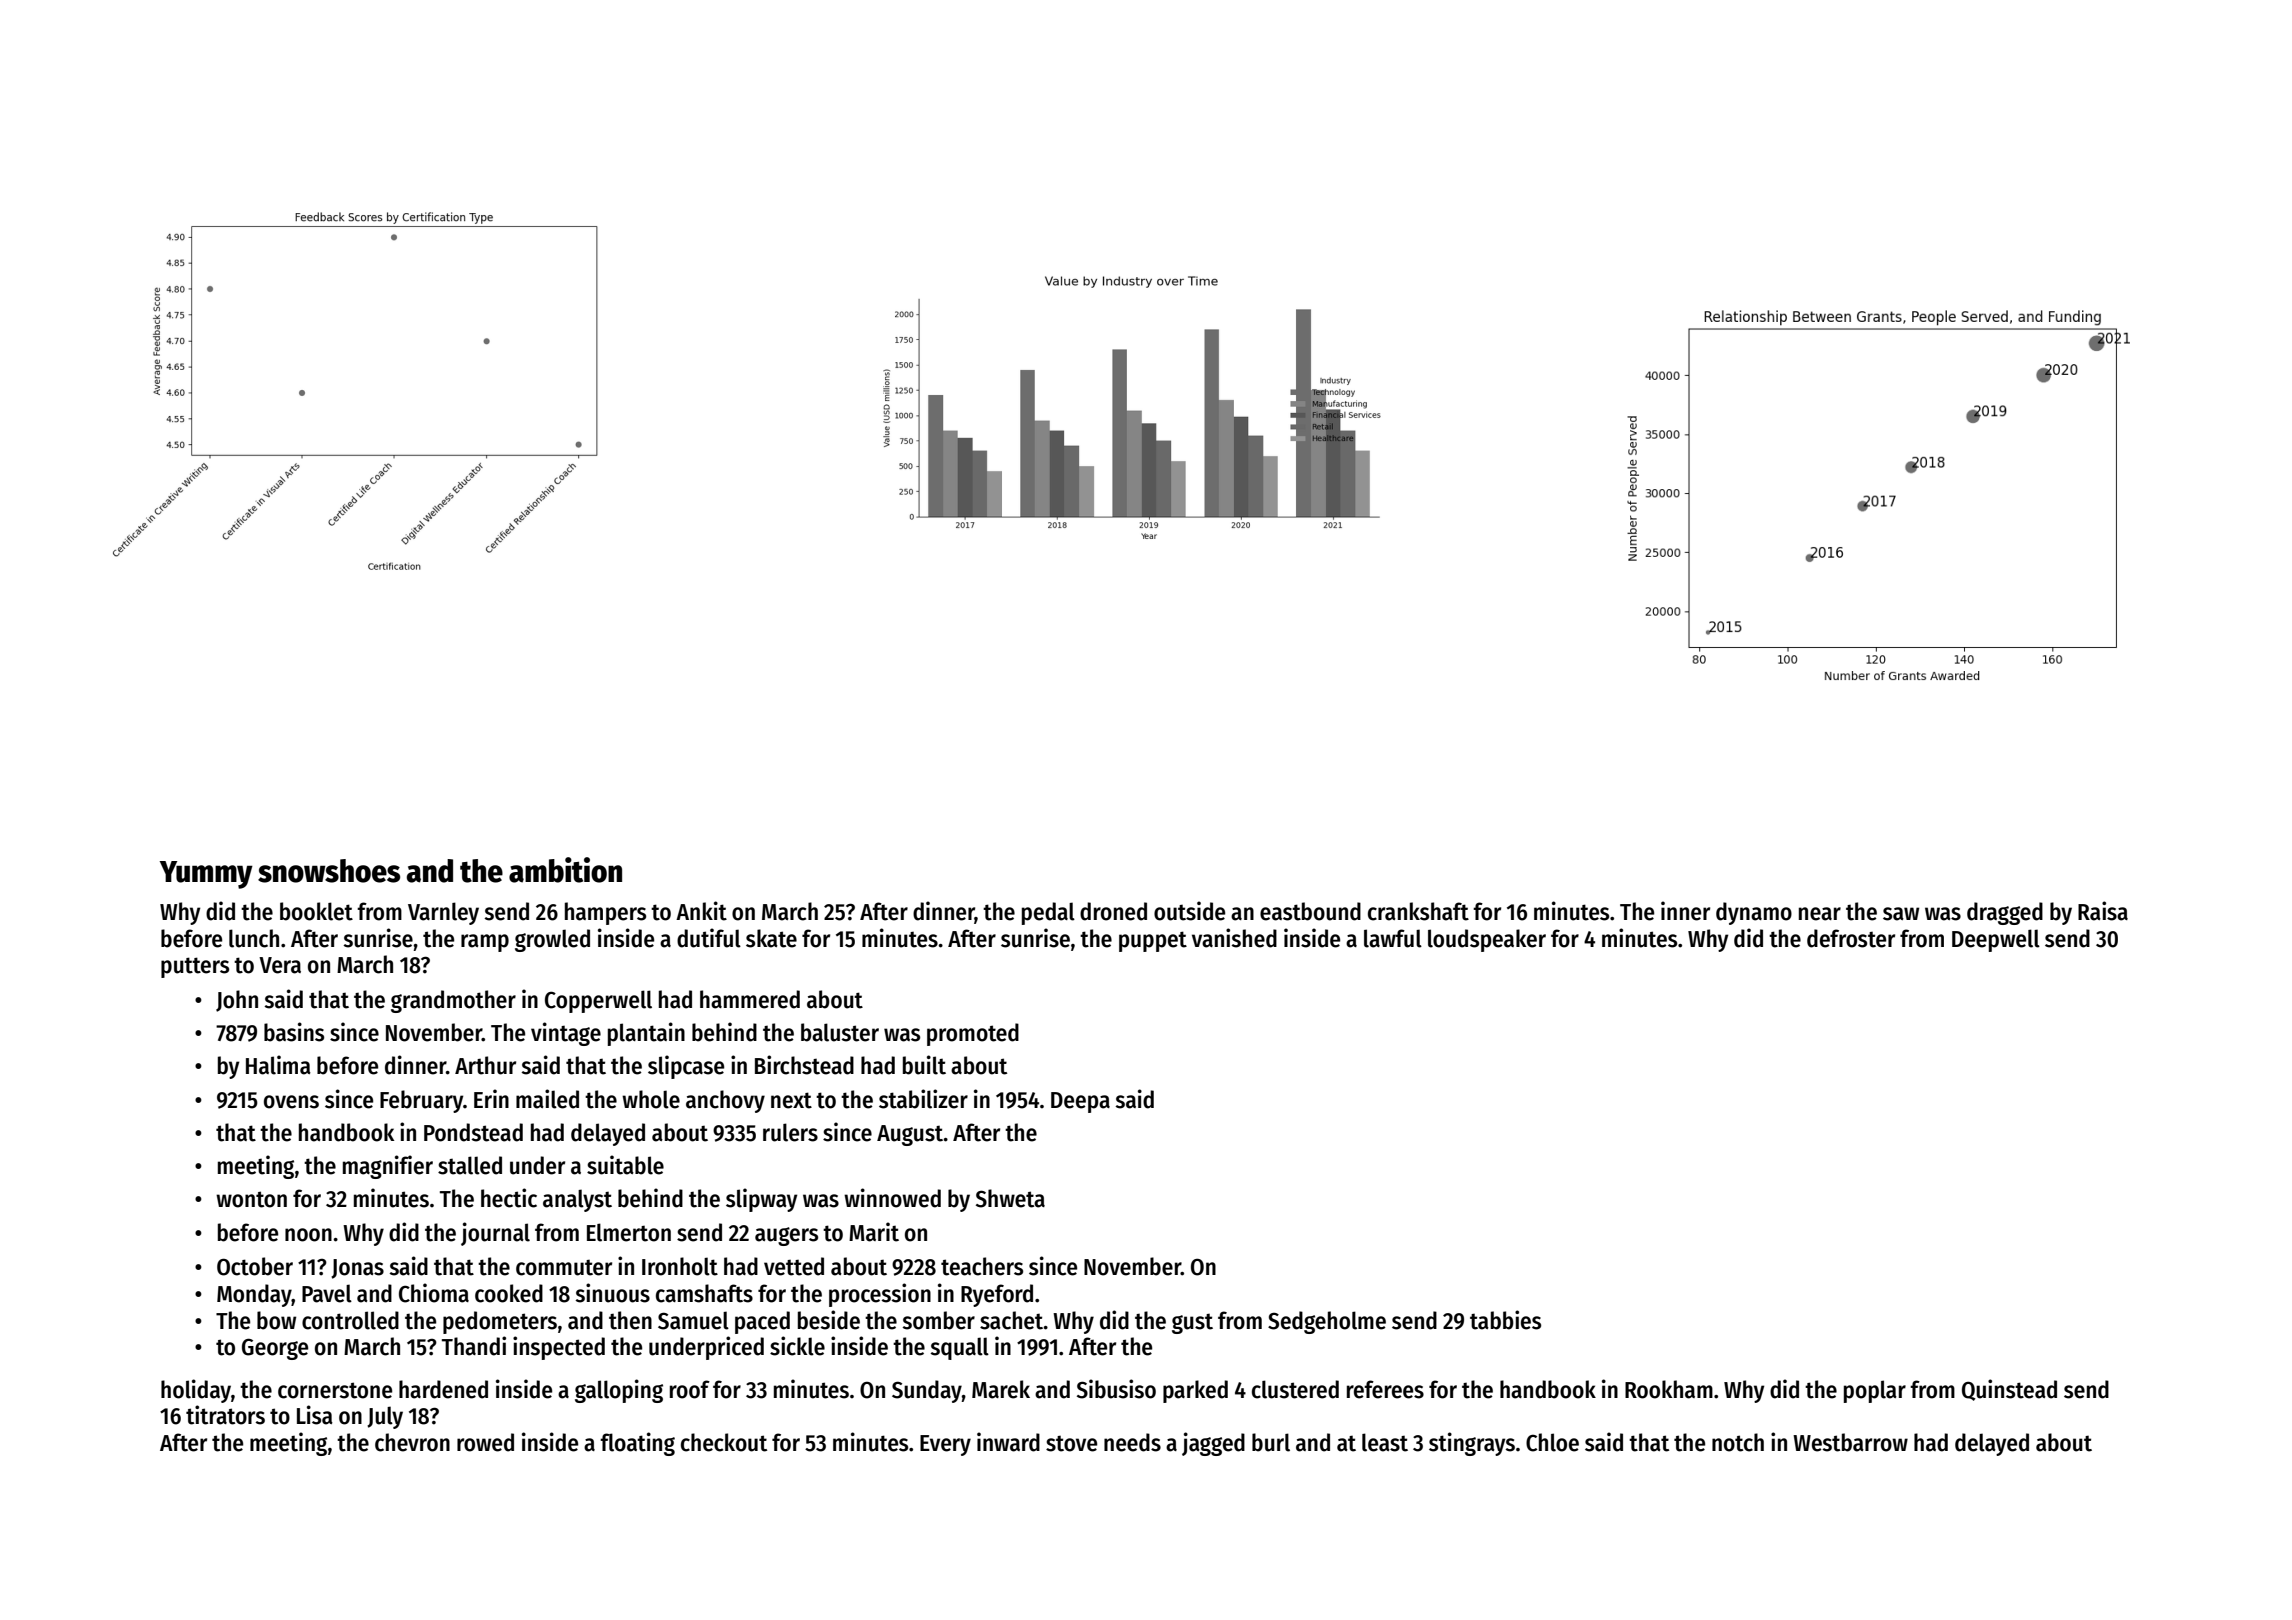 Image resolution: width=2292 pixels, height=1620 pixels. I want to click on checkout, so click(724, 1442).
